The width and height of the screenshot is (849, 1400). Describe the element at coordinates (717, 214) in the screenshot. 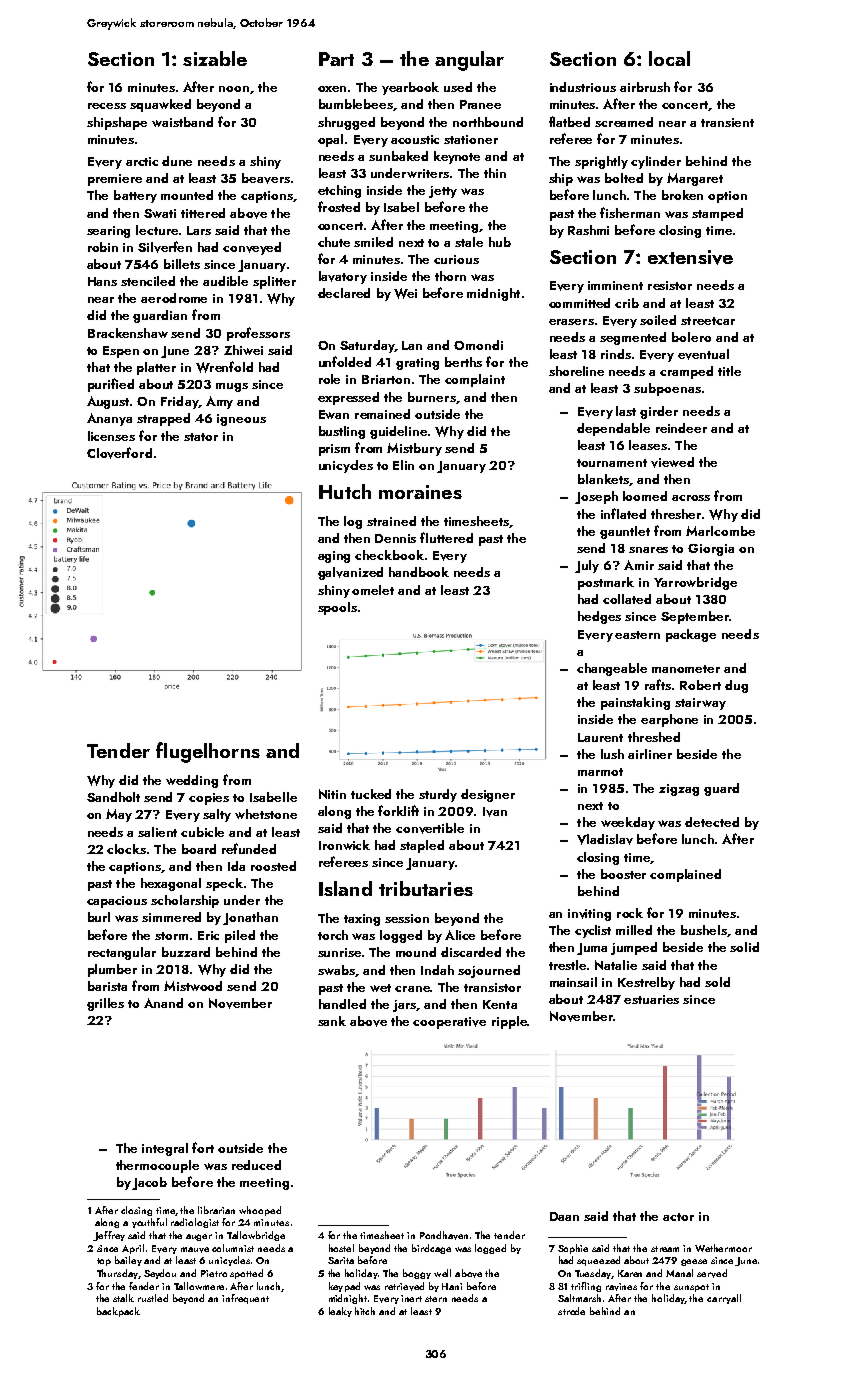

I see `stamped` at that location.
